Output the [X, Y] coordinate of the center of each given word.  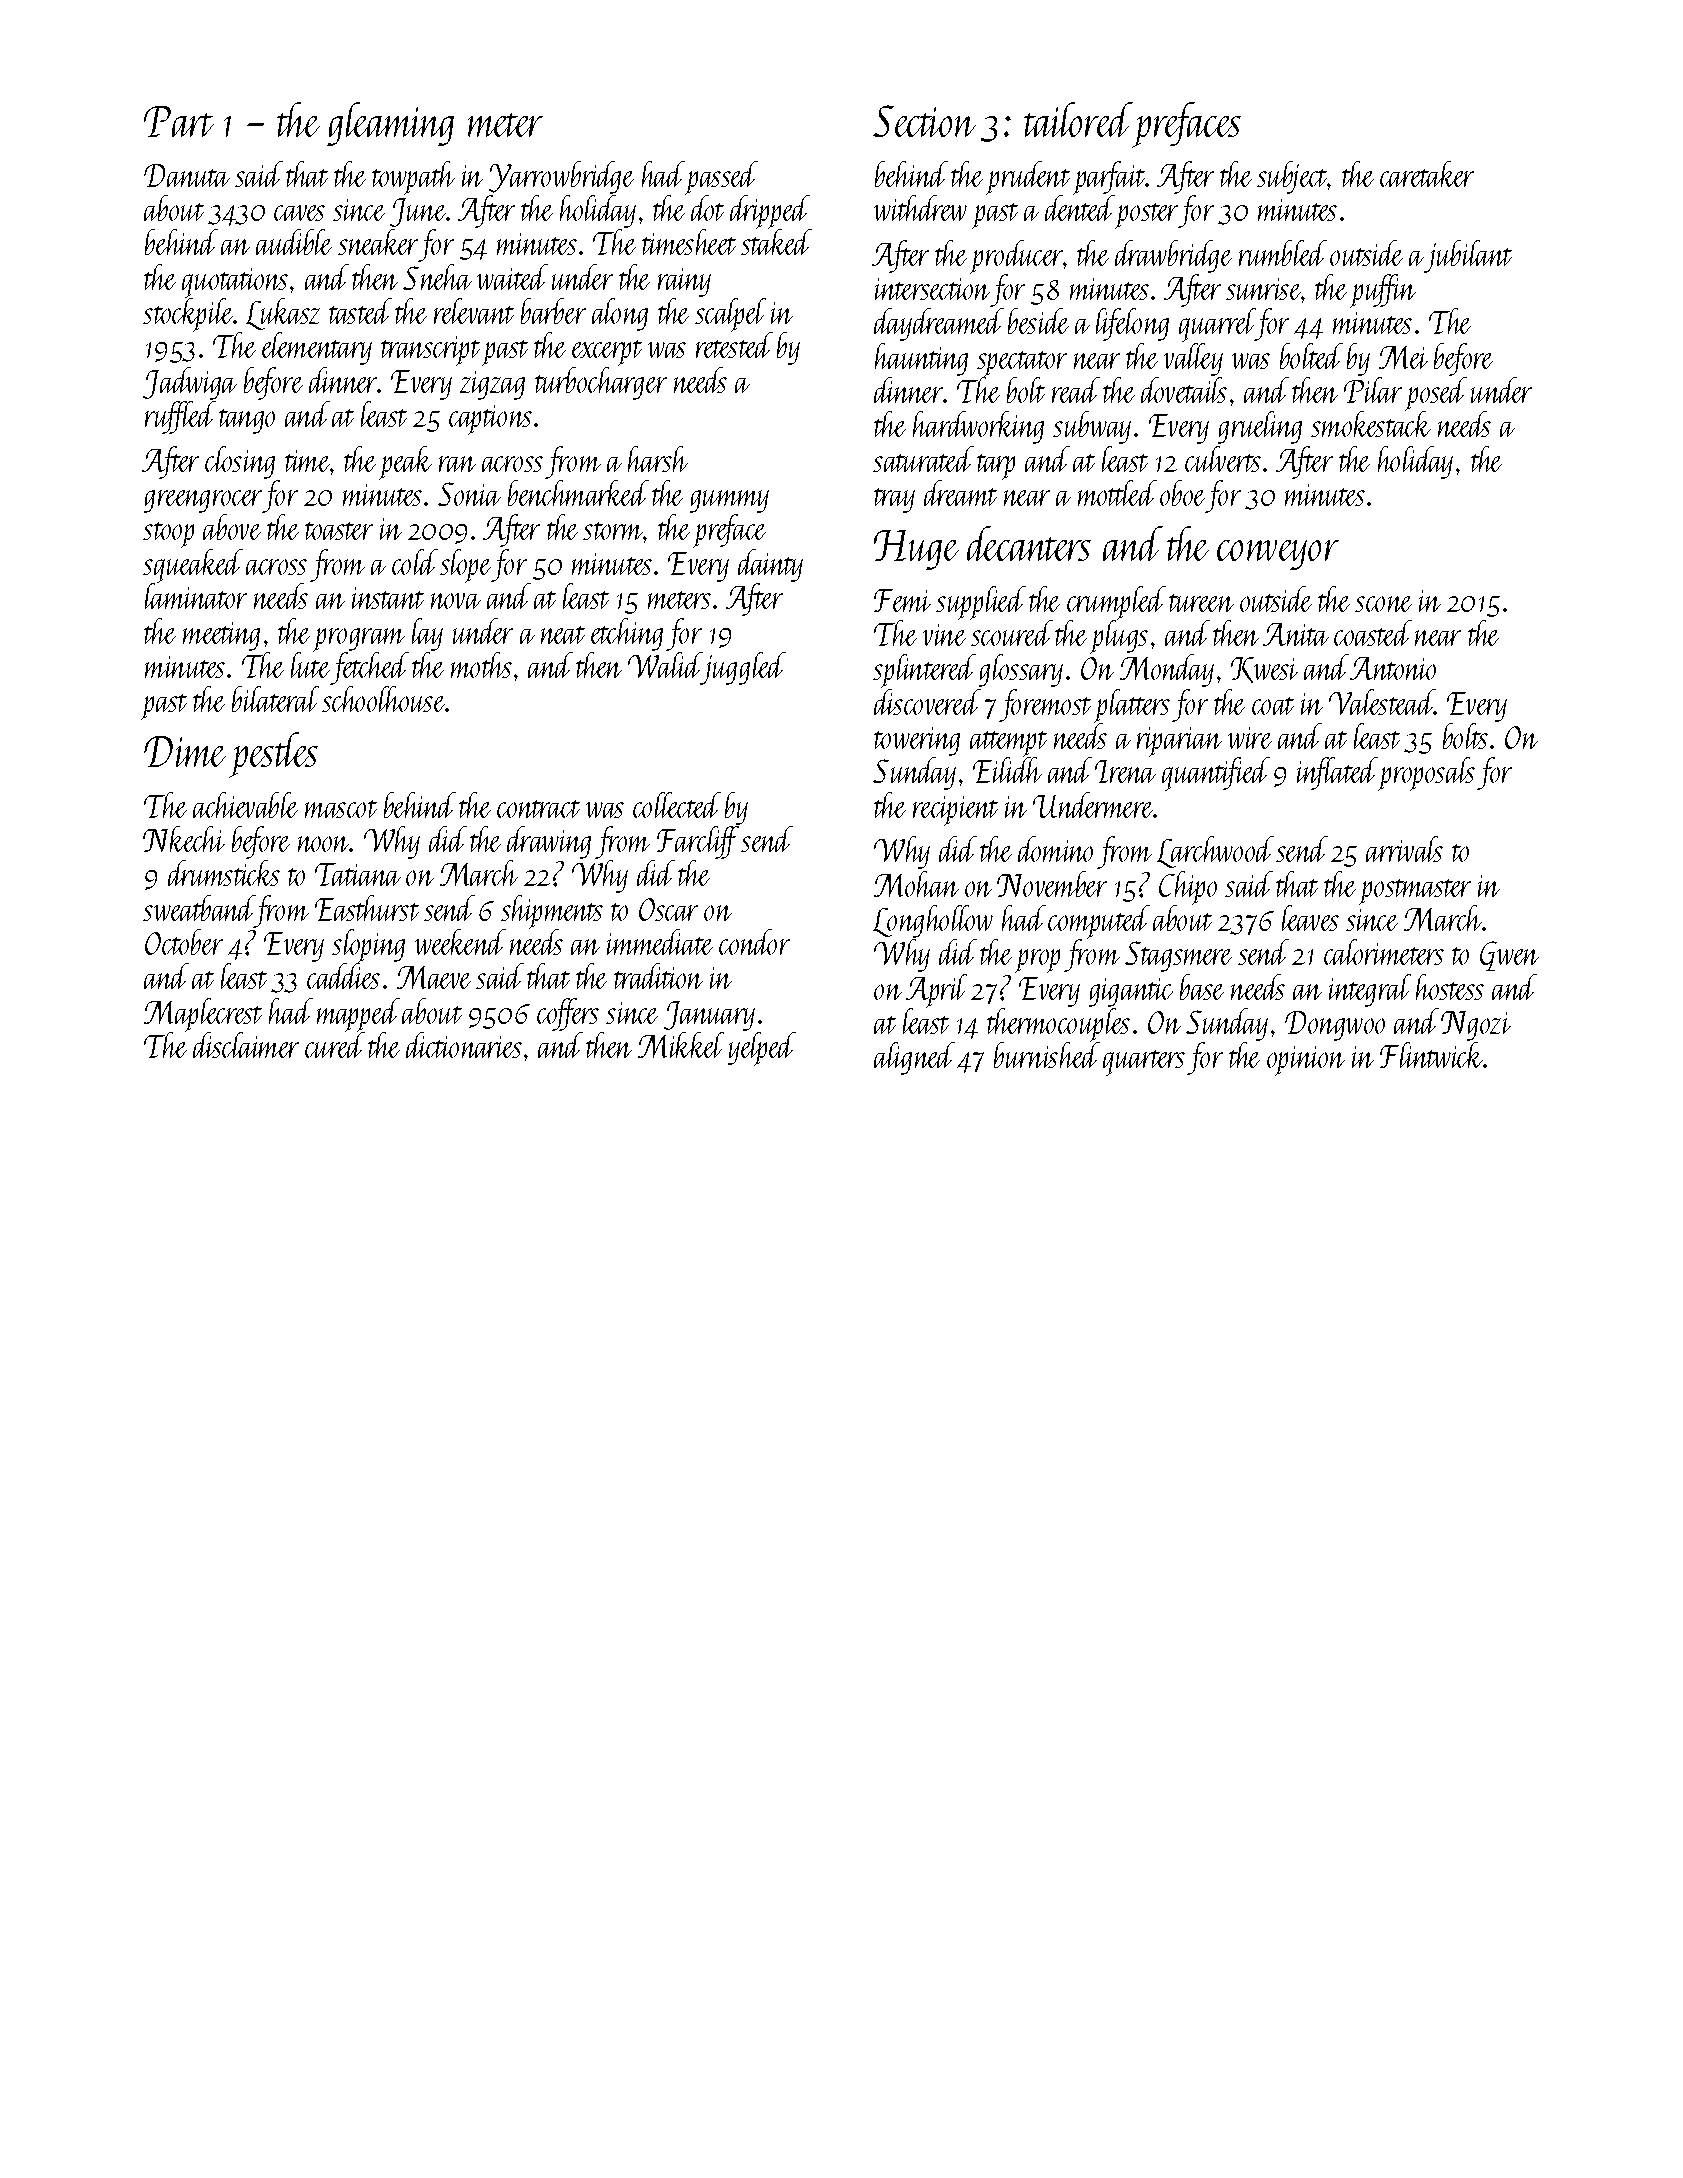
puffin [1383, 291]
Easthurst [367, 908]
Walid [665, 665]
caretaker [1427, 174]
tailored [1078, 119]
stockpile [188, 315]
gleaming [390, 124]
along [620, 314]
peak [405, 463]
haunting [921, 359]
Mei [1403, 357]
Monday [1167, 670]
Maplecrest [203, 1015]
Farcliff [698, 842]
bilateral [275, 699]
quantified [1216, 774]
